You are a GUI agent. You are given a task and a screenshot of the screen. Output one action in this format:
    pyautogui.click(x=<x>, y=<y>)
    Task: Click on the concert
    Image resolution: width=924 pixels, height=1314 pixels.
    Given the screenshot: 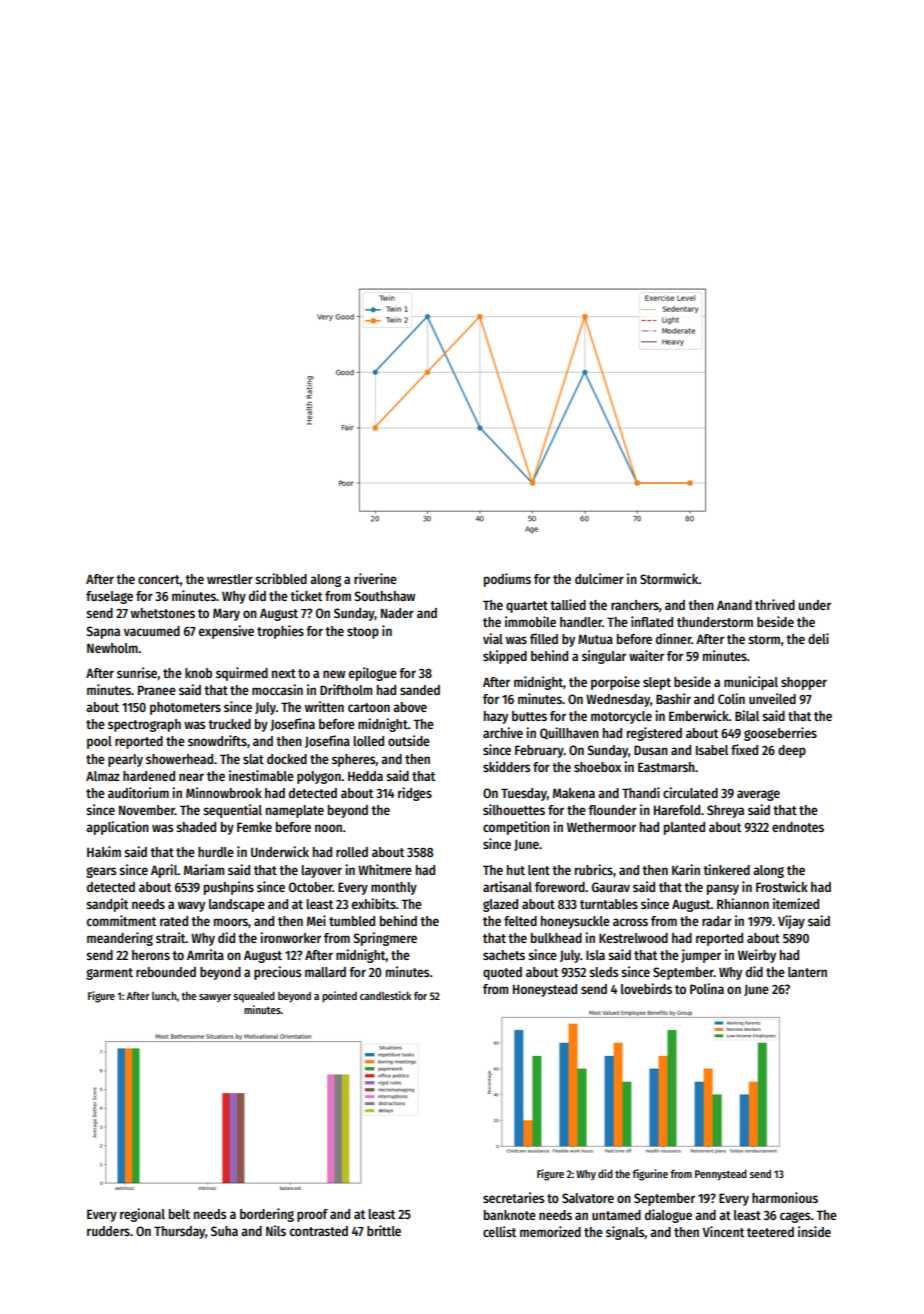 What is the action you would take?
    pyautogui.click(x=159, y=579)
